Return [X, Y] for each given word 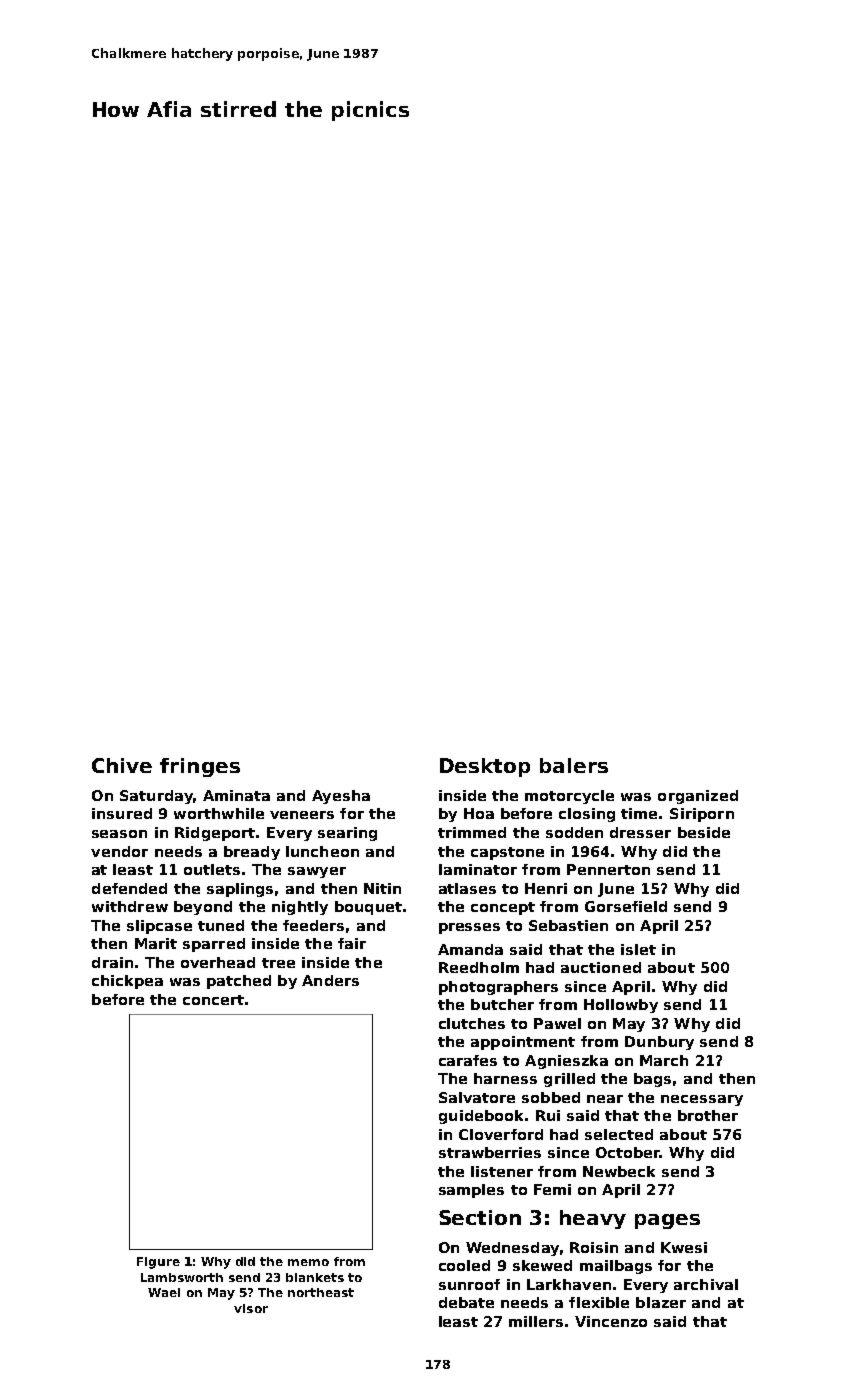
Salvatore [477, 1097]
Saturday [156, 797]
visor [251, 1308]
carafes [468, 1060]
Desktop [485, 767]
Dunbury [659, 1043]
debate [466, 1302]
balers [574, 765]
